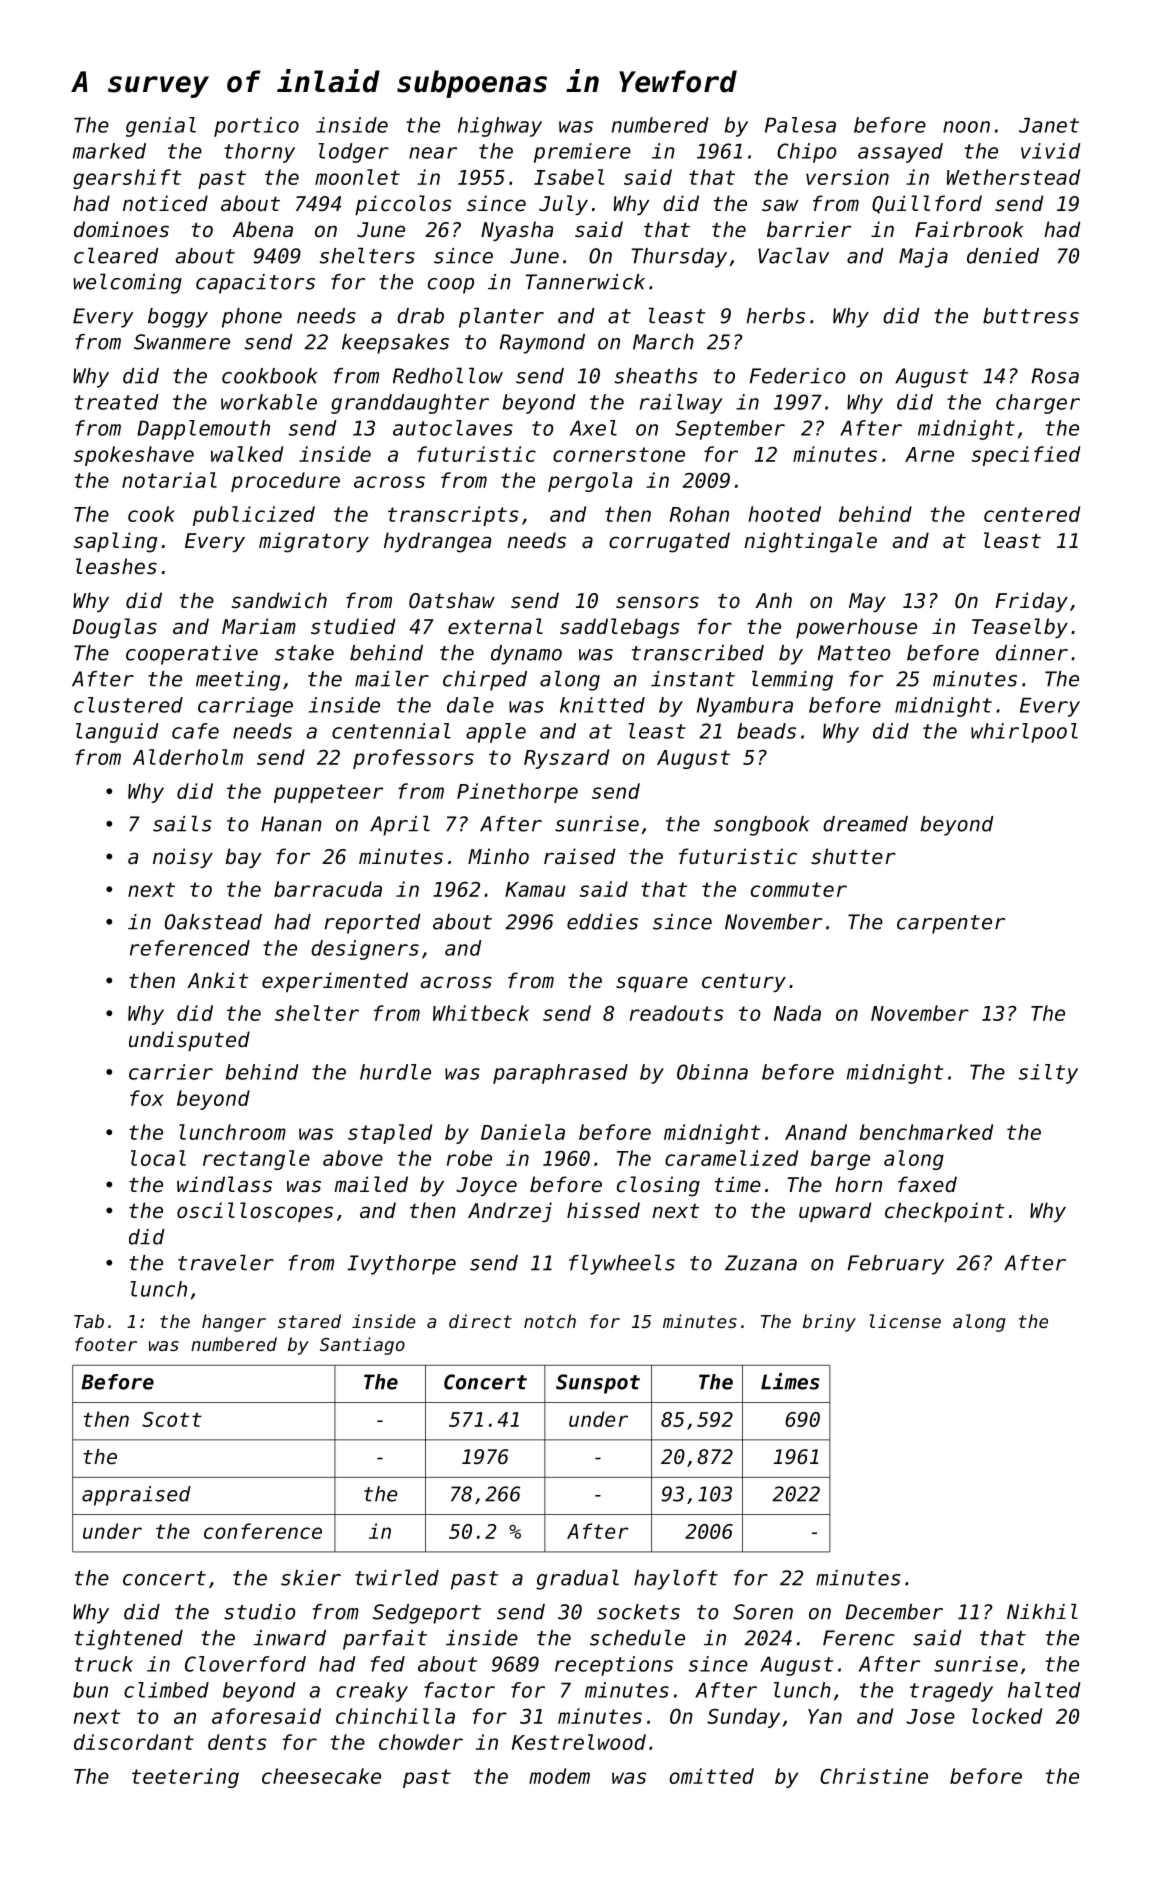 The height and width of the document is (1899, 1153). What do you see at coordinates (927, 204) in the document?
I see `Quillford` at bounding box center [927, 204].
